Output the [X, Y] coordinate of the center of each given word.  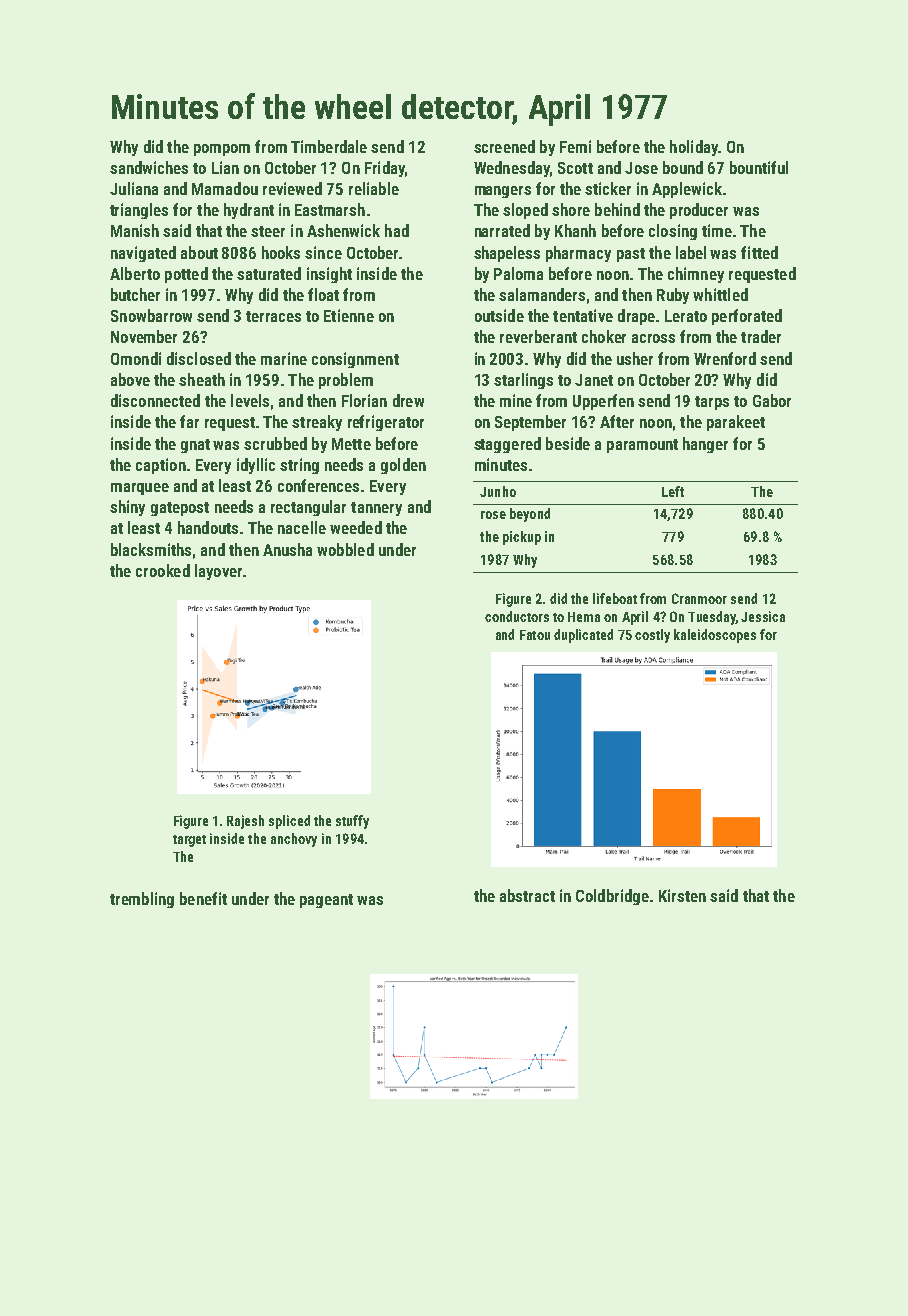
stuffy [352, 822]
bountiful [759, 167]
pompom [222, 150]
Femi [575, 146]
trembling [142, 900]
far [189, 421]
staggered [507, 445]
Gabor [772, 400]
